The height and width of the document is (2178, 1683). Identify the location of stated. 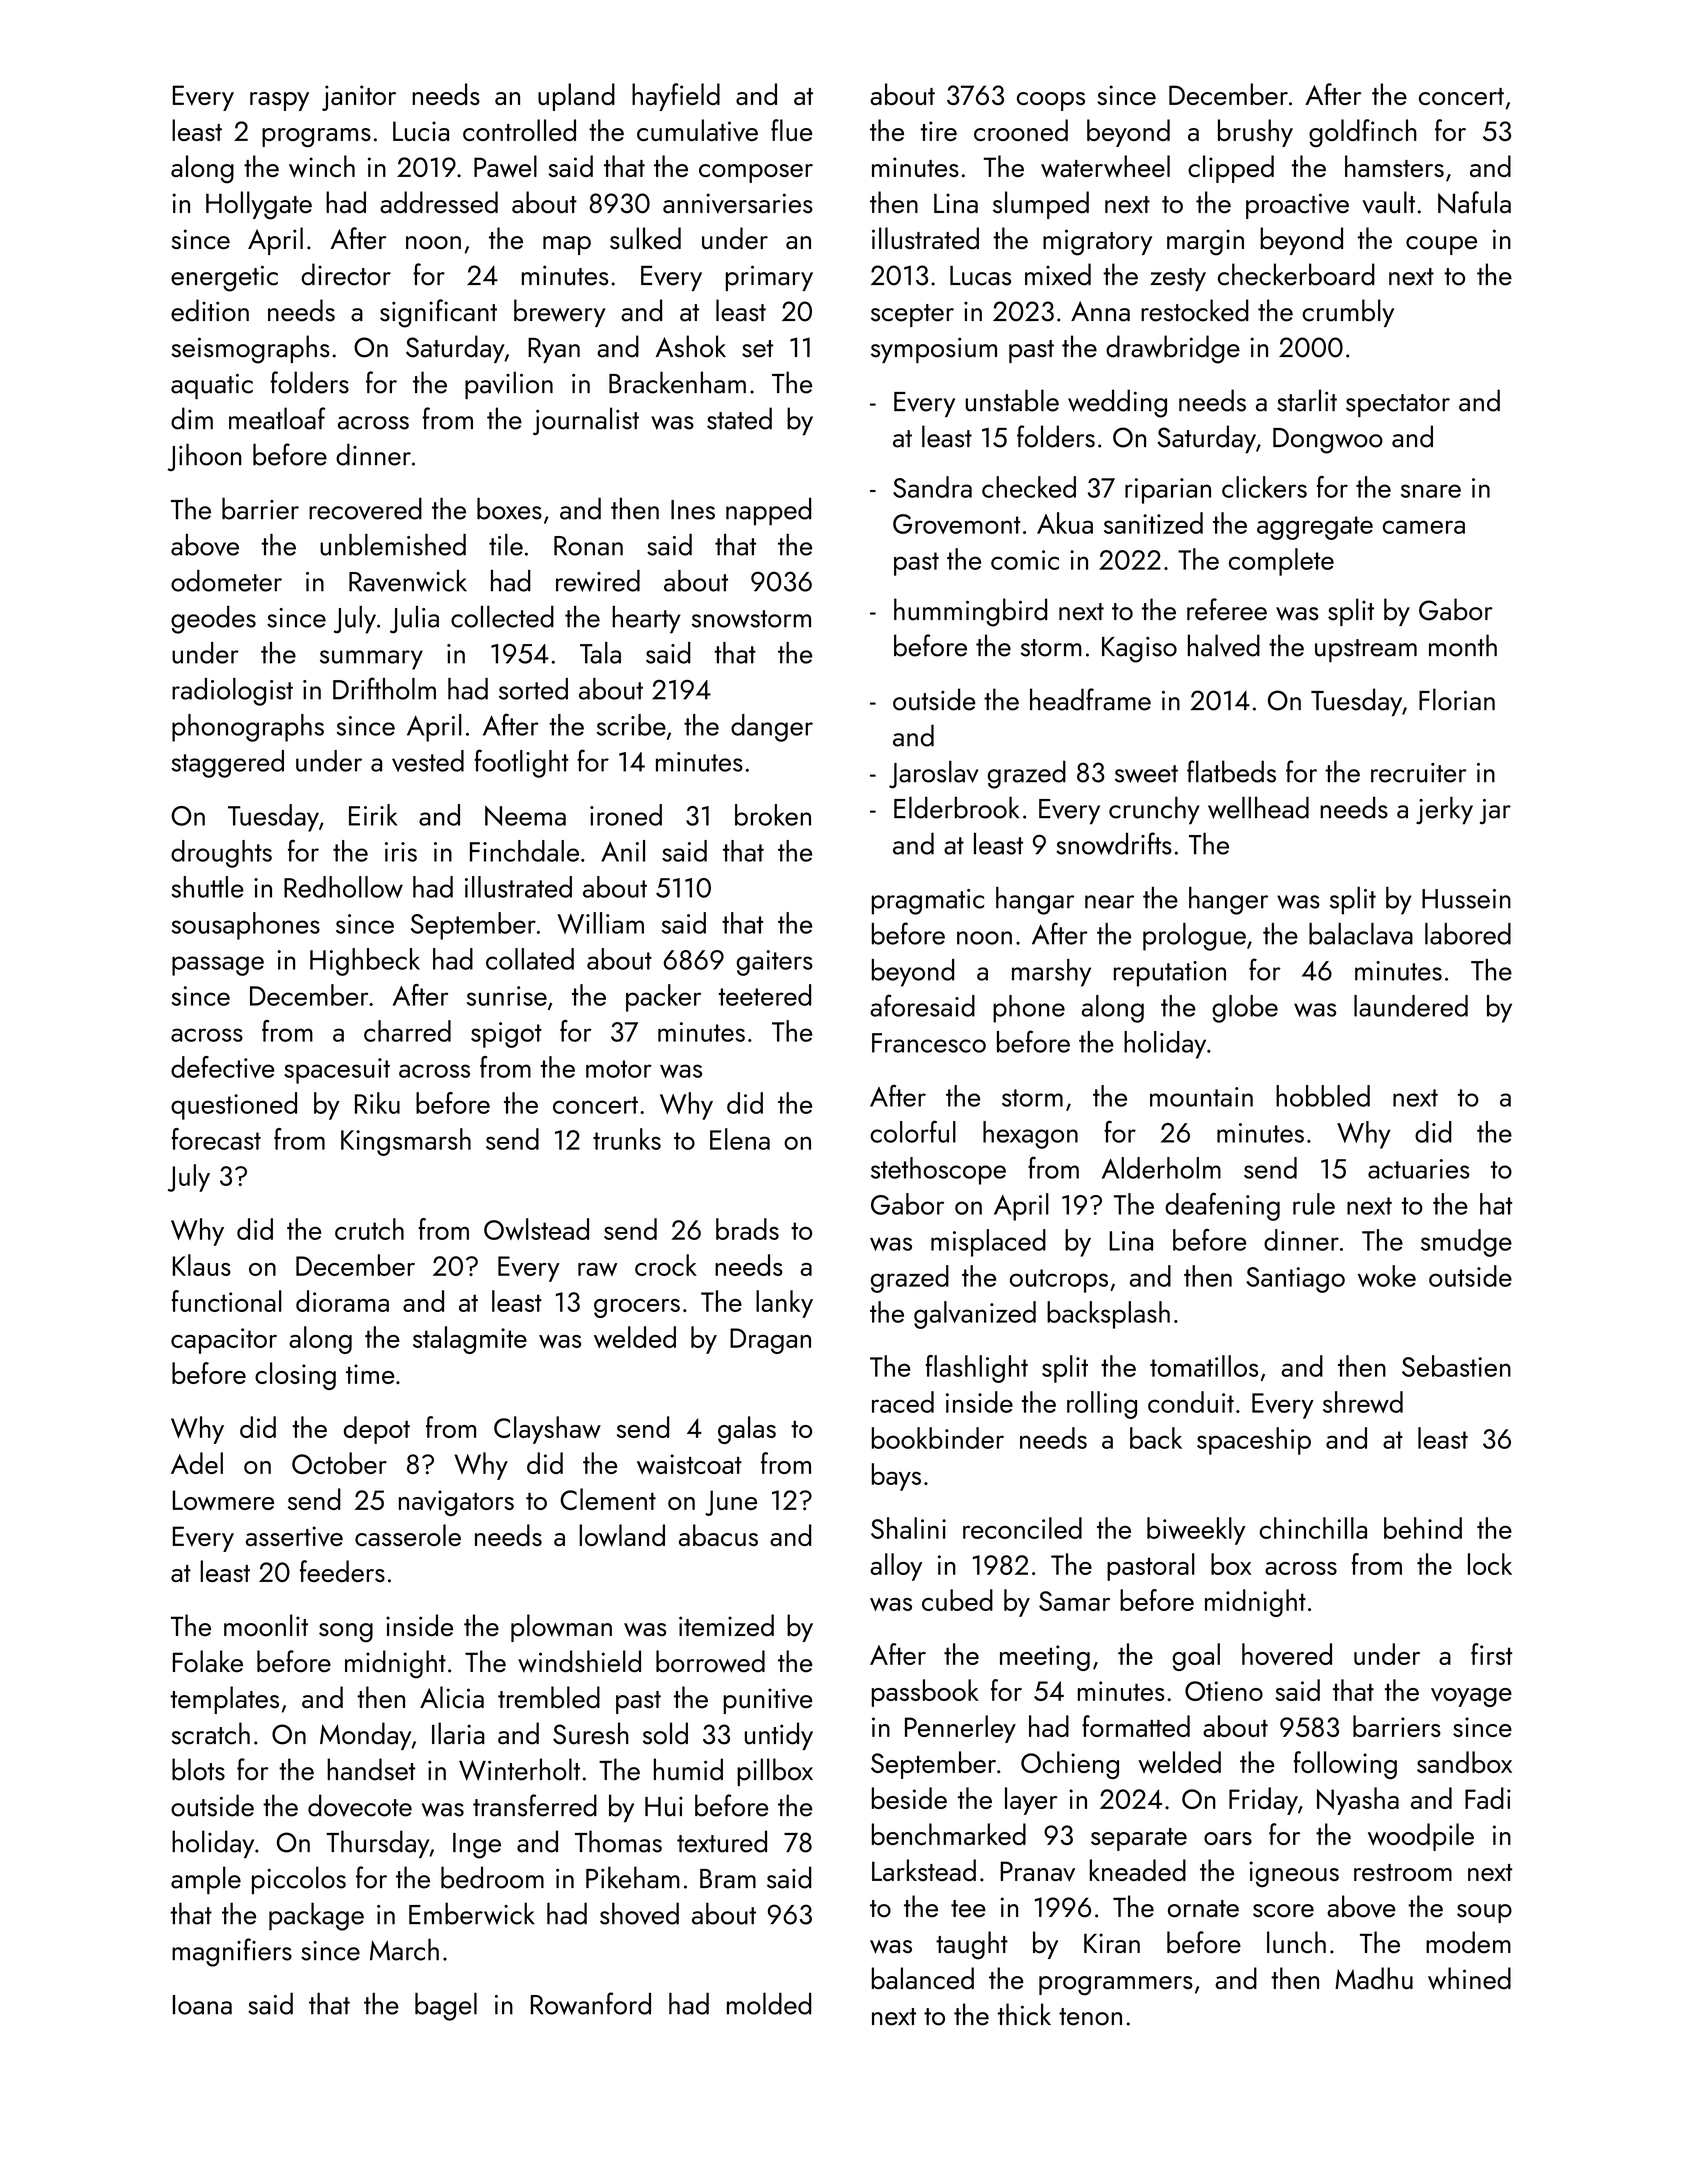
(739, 418).
